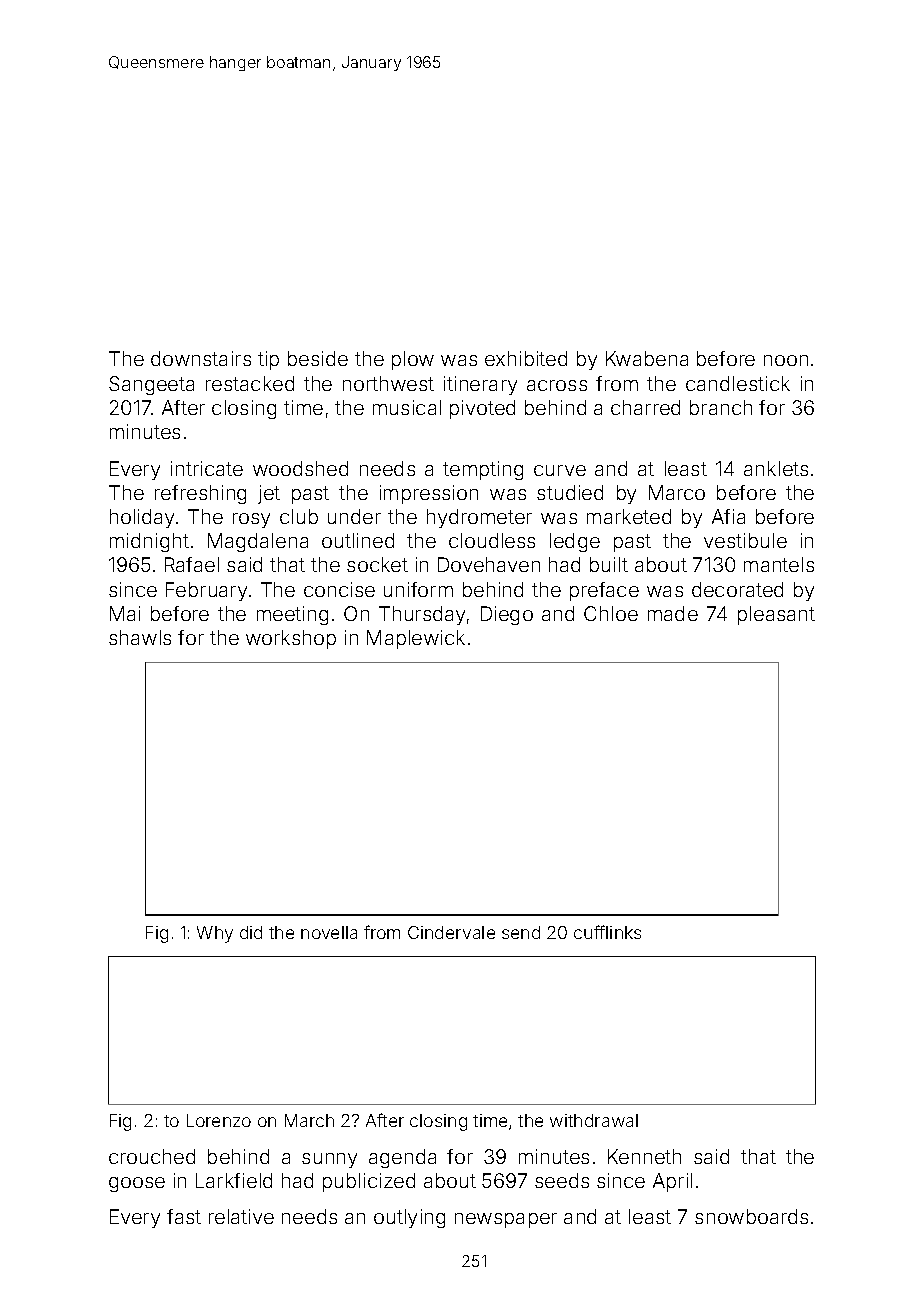 The height and width of the image is (1308, 924). Describe the element at coordinates (318, 358) in the image. I see `beside` at that location.
